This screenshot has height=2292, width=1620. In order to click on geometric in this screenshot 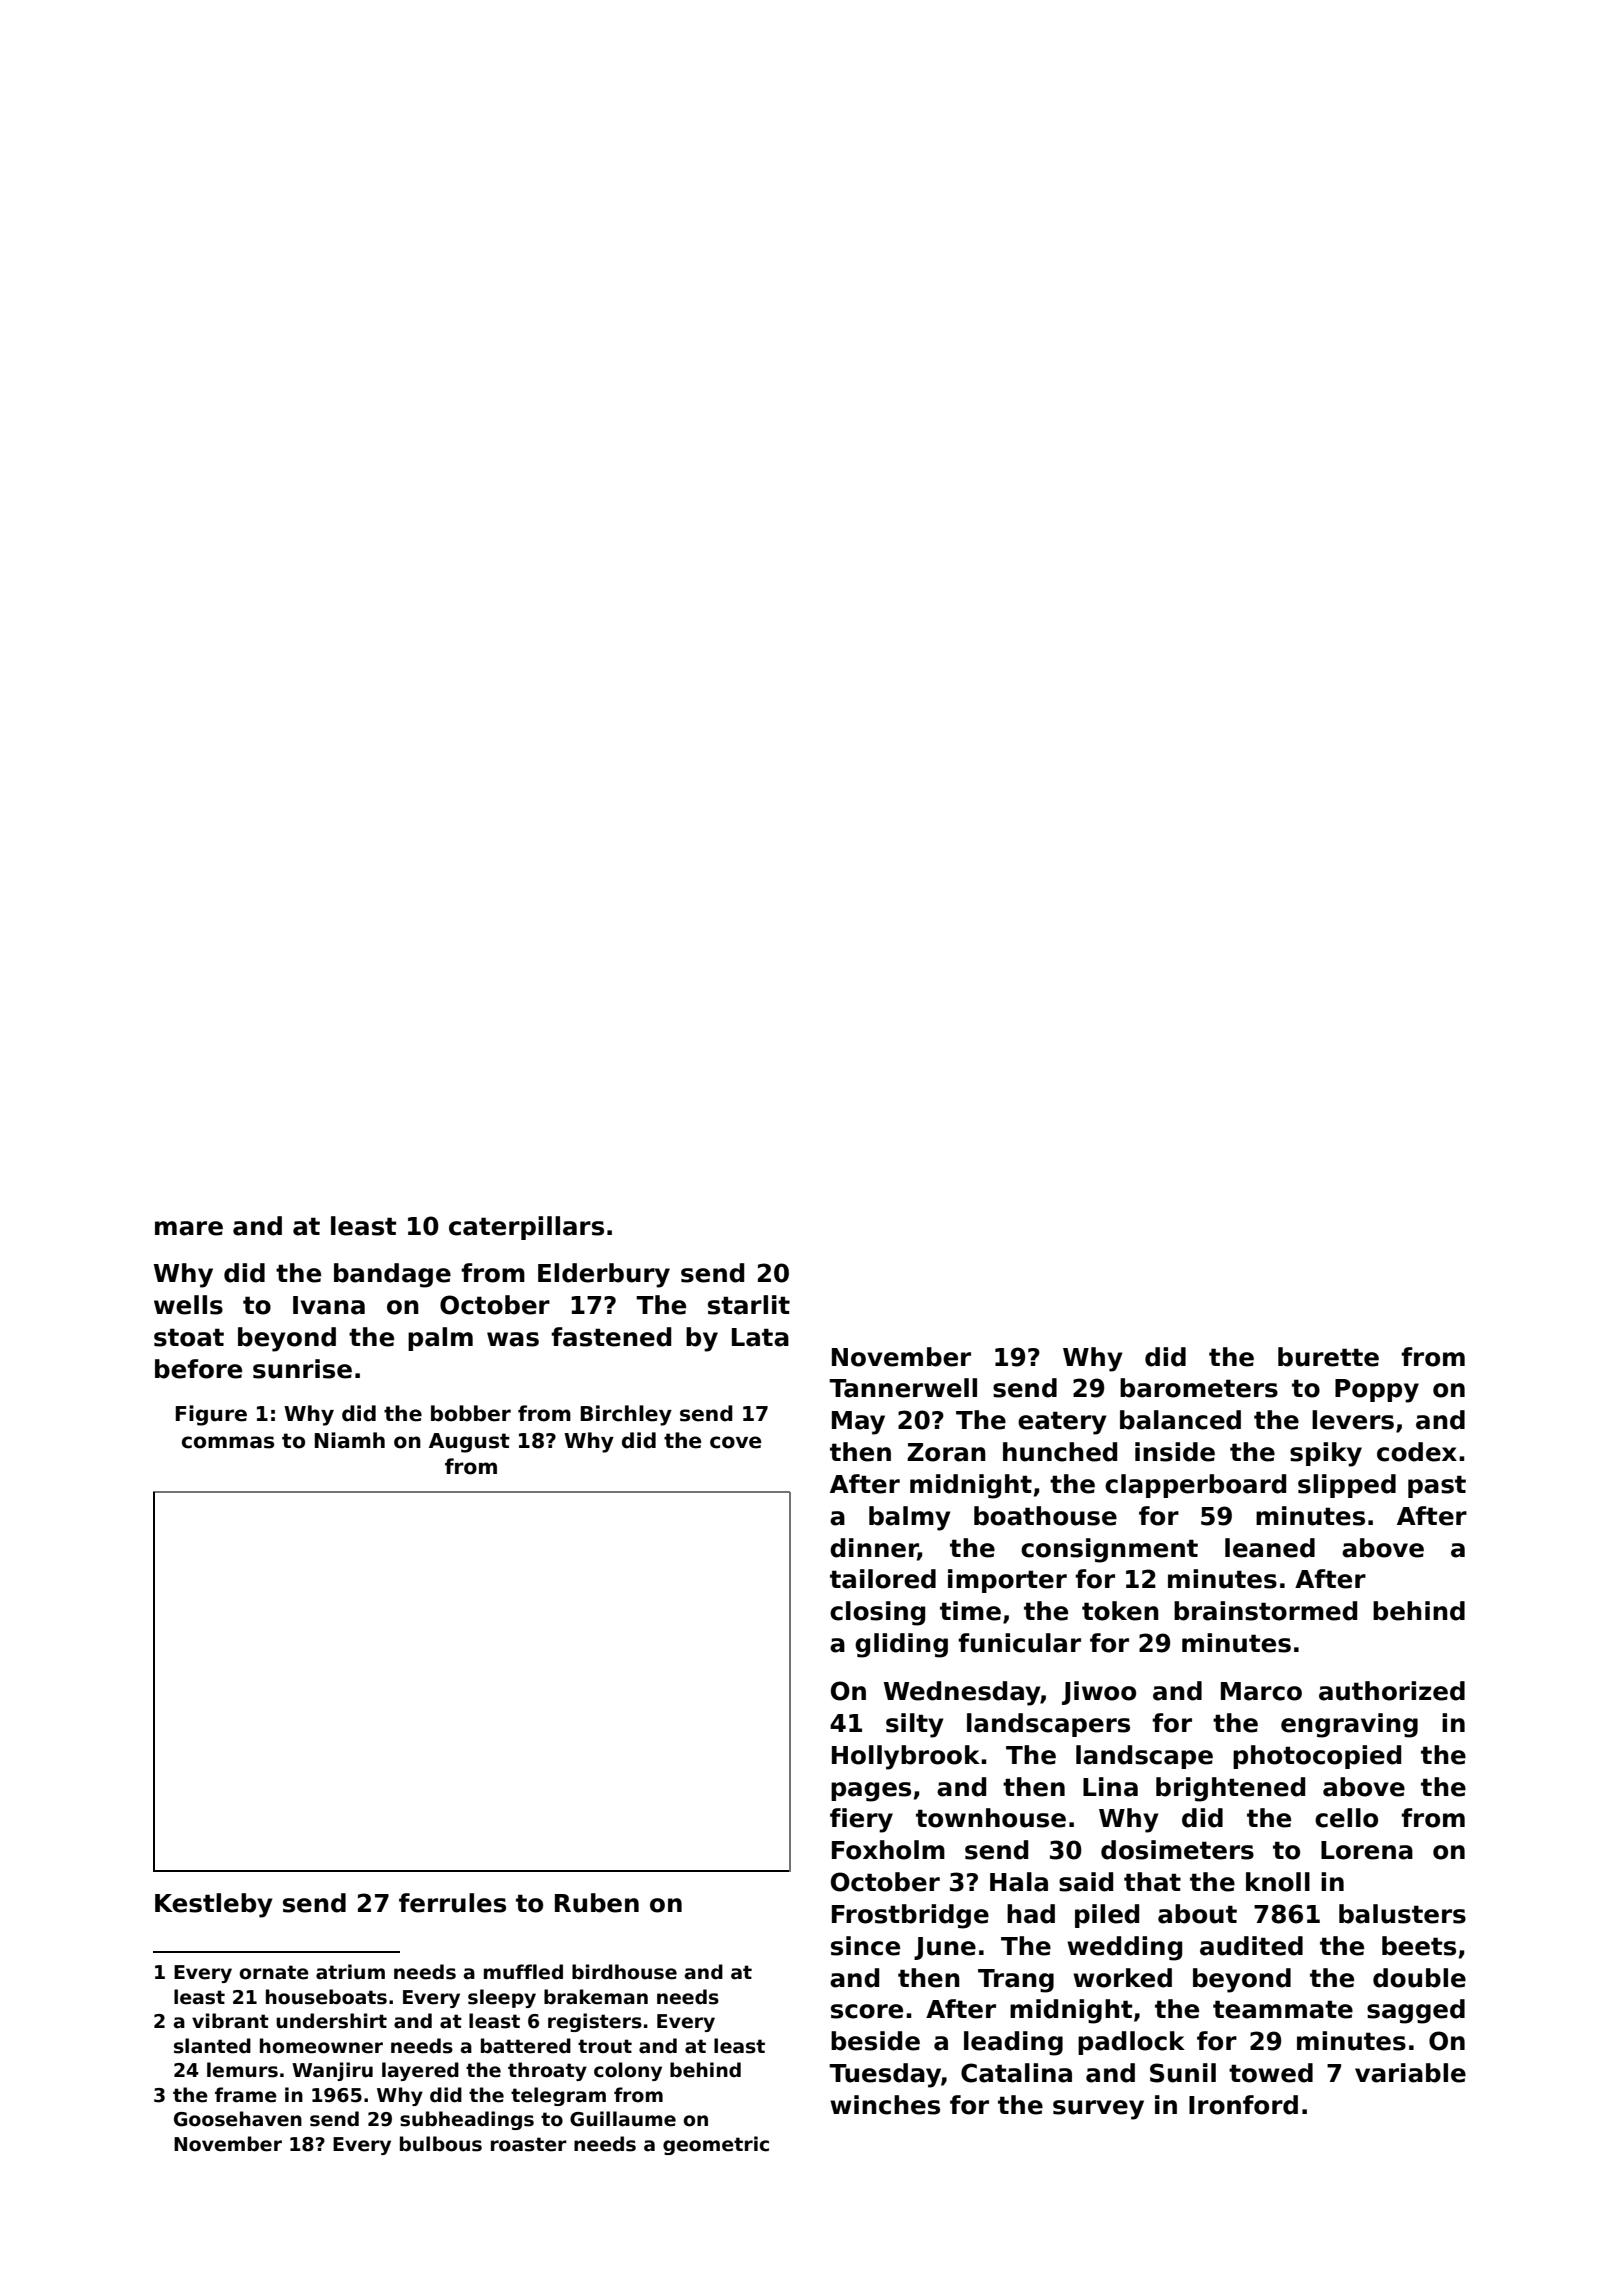, I will do `click(716, 2145)`.
